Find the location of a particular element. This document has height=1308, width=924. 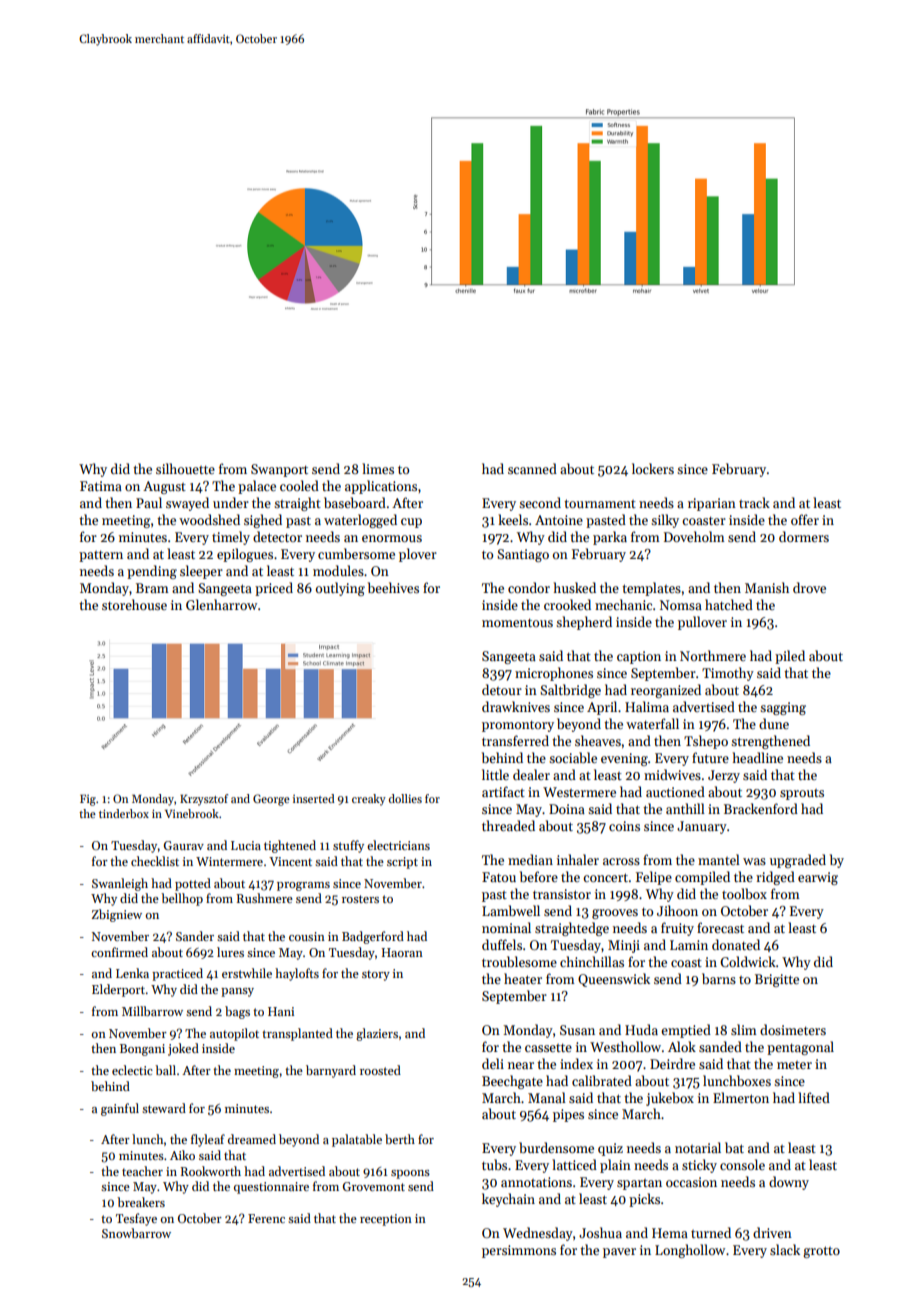

forecast is located at coordinates (720, 927).
